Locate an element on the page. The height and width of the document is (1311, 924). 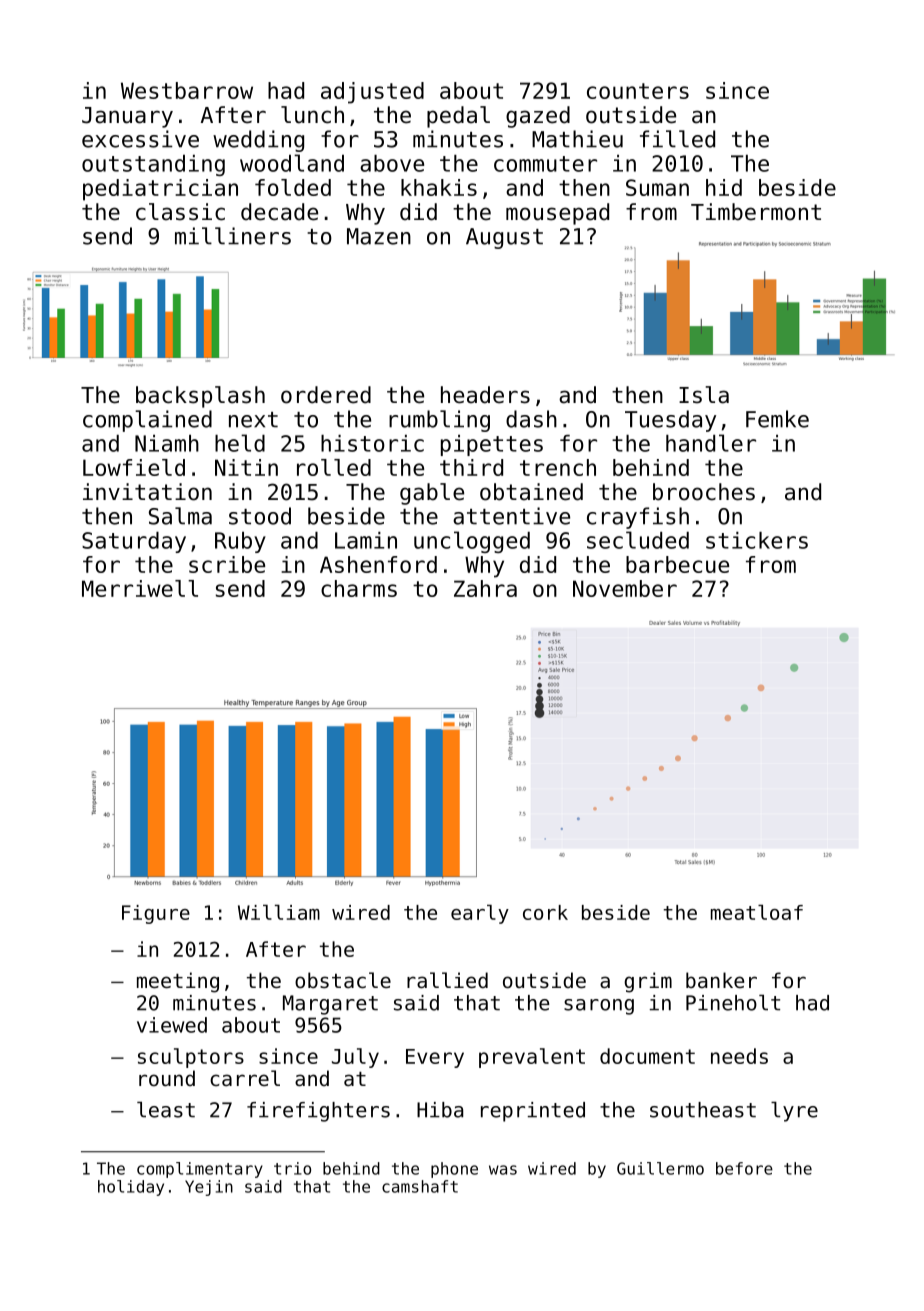
pediatrician is located at coordinates (160, 190).
